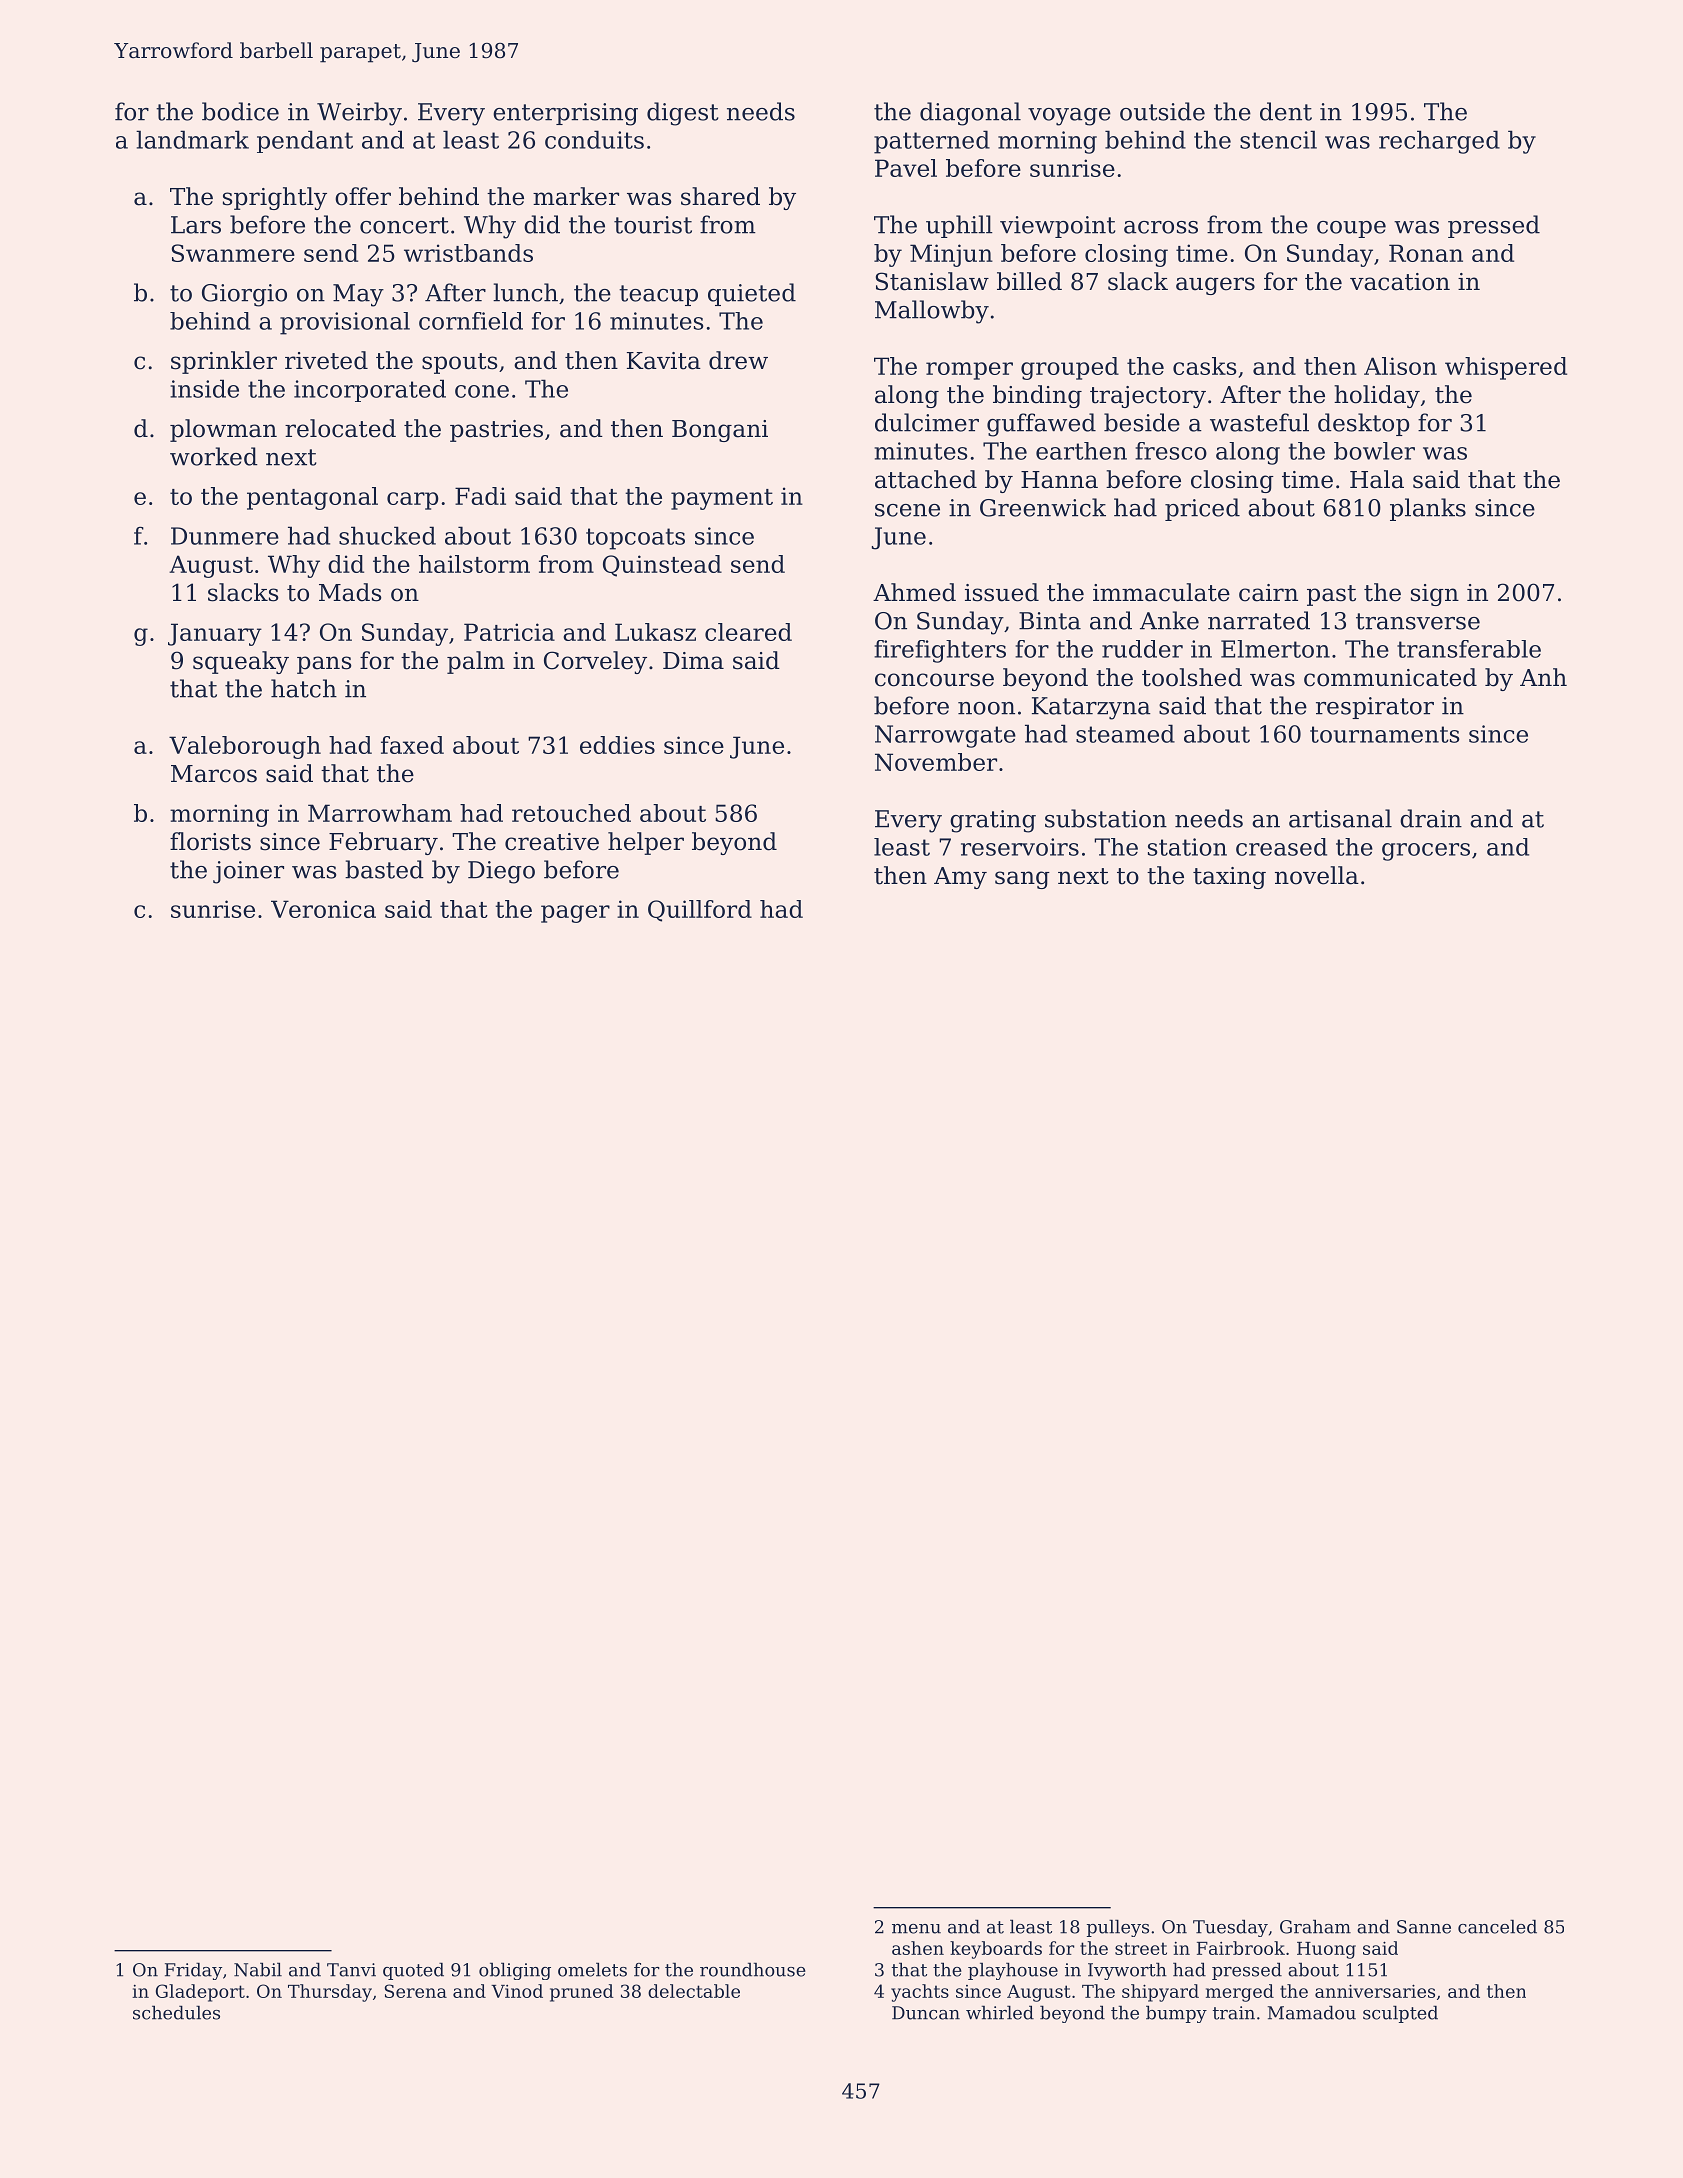  Describe the element at coordinates (413, 1971) in the screenshot. I see `quoted` at that location.
